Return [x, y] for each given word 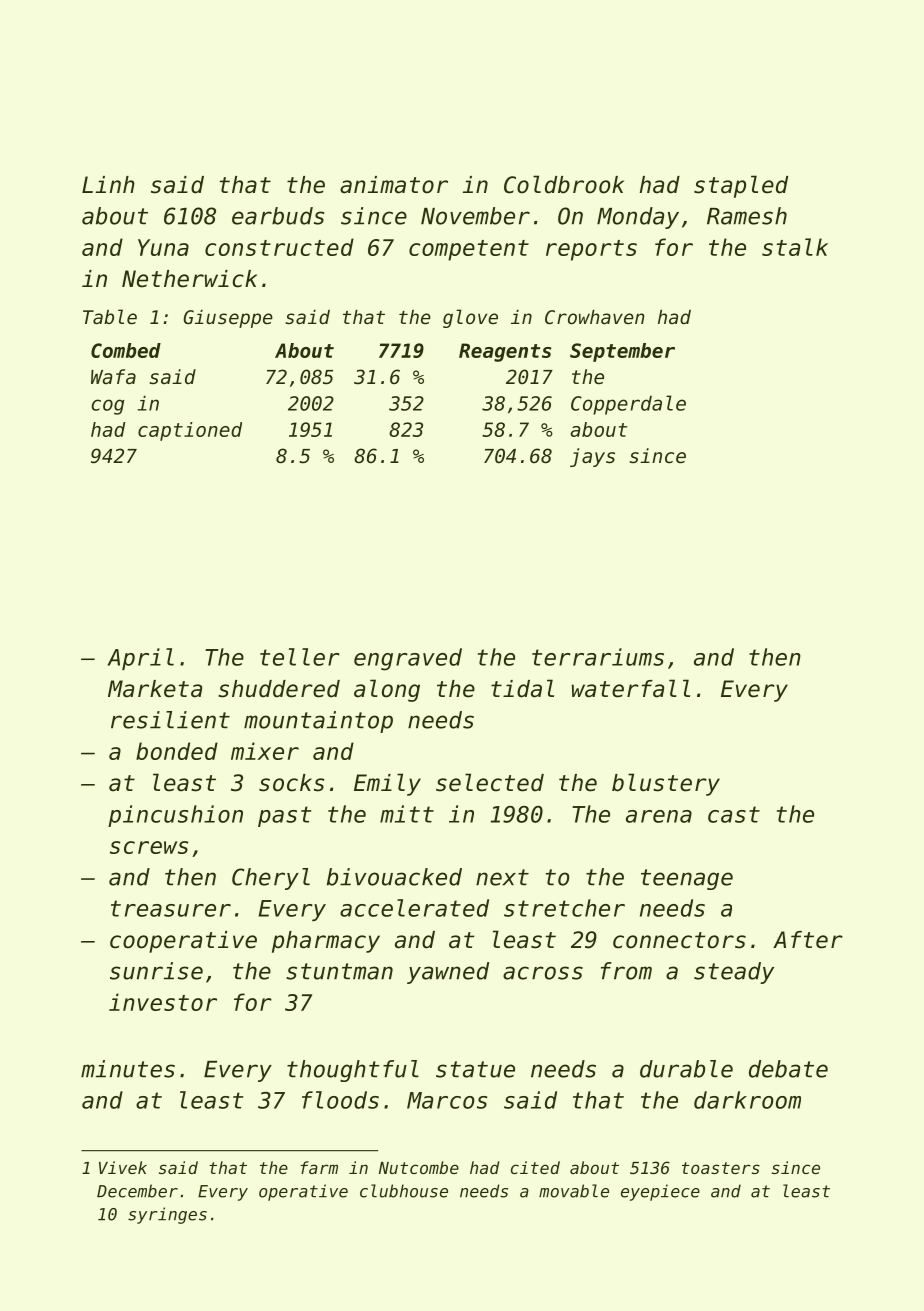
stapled [741, 186]
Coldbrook [564, 184]
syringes [167, 1215]
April [140, 659]
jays [592, 457]
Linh [108, 184]
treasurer [171, 908]
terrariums [598, 657]
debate [788, 1069]
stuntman [339, 971]
